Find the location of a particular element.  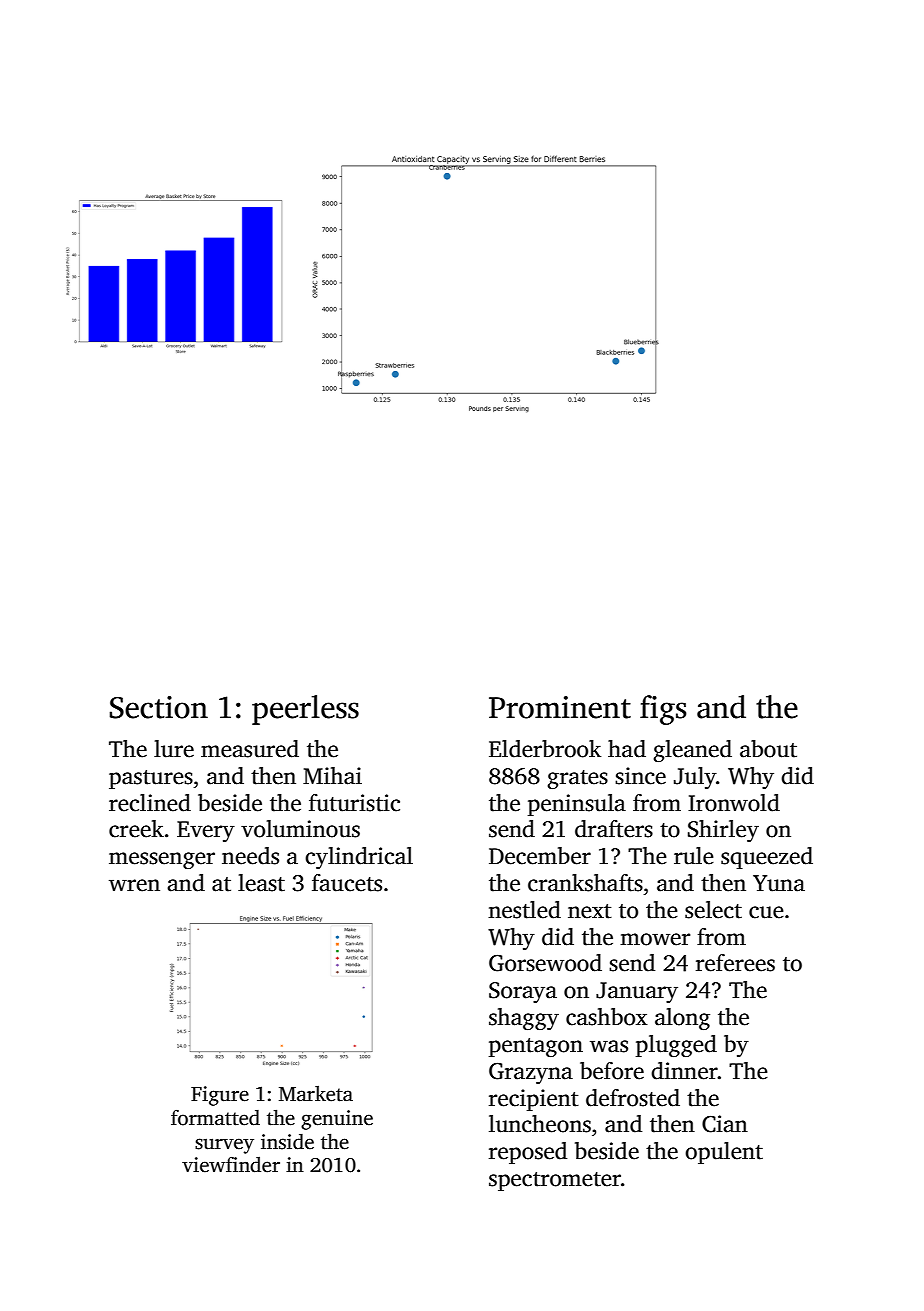

creek is located at coordinates (136, 829).
